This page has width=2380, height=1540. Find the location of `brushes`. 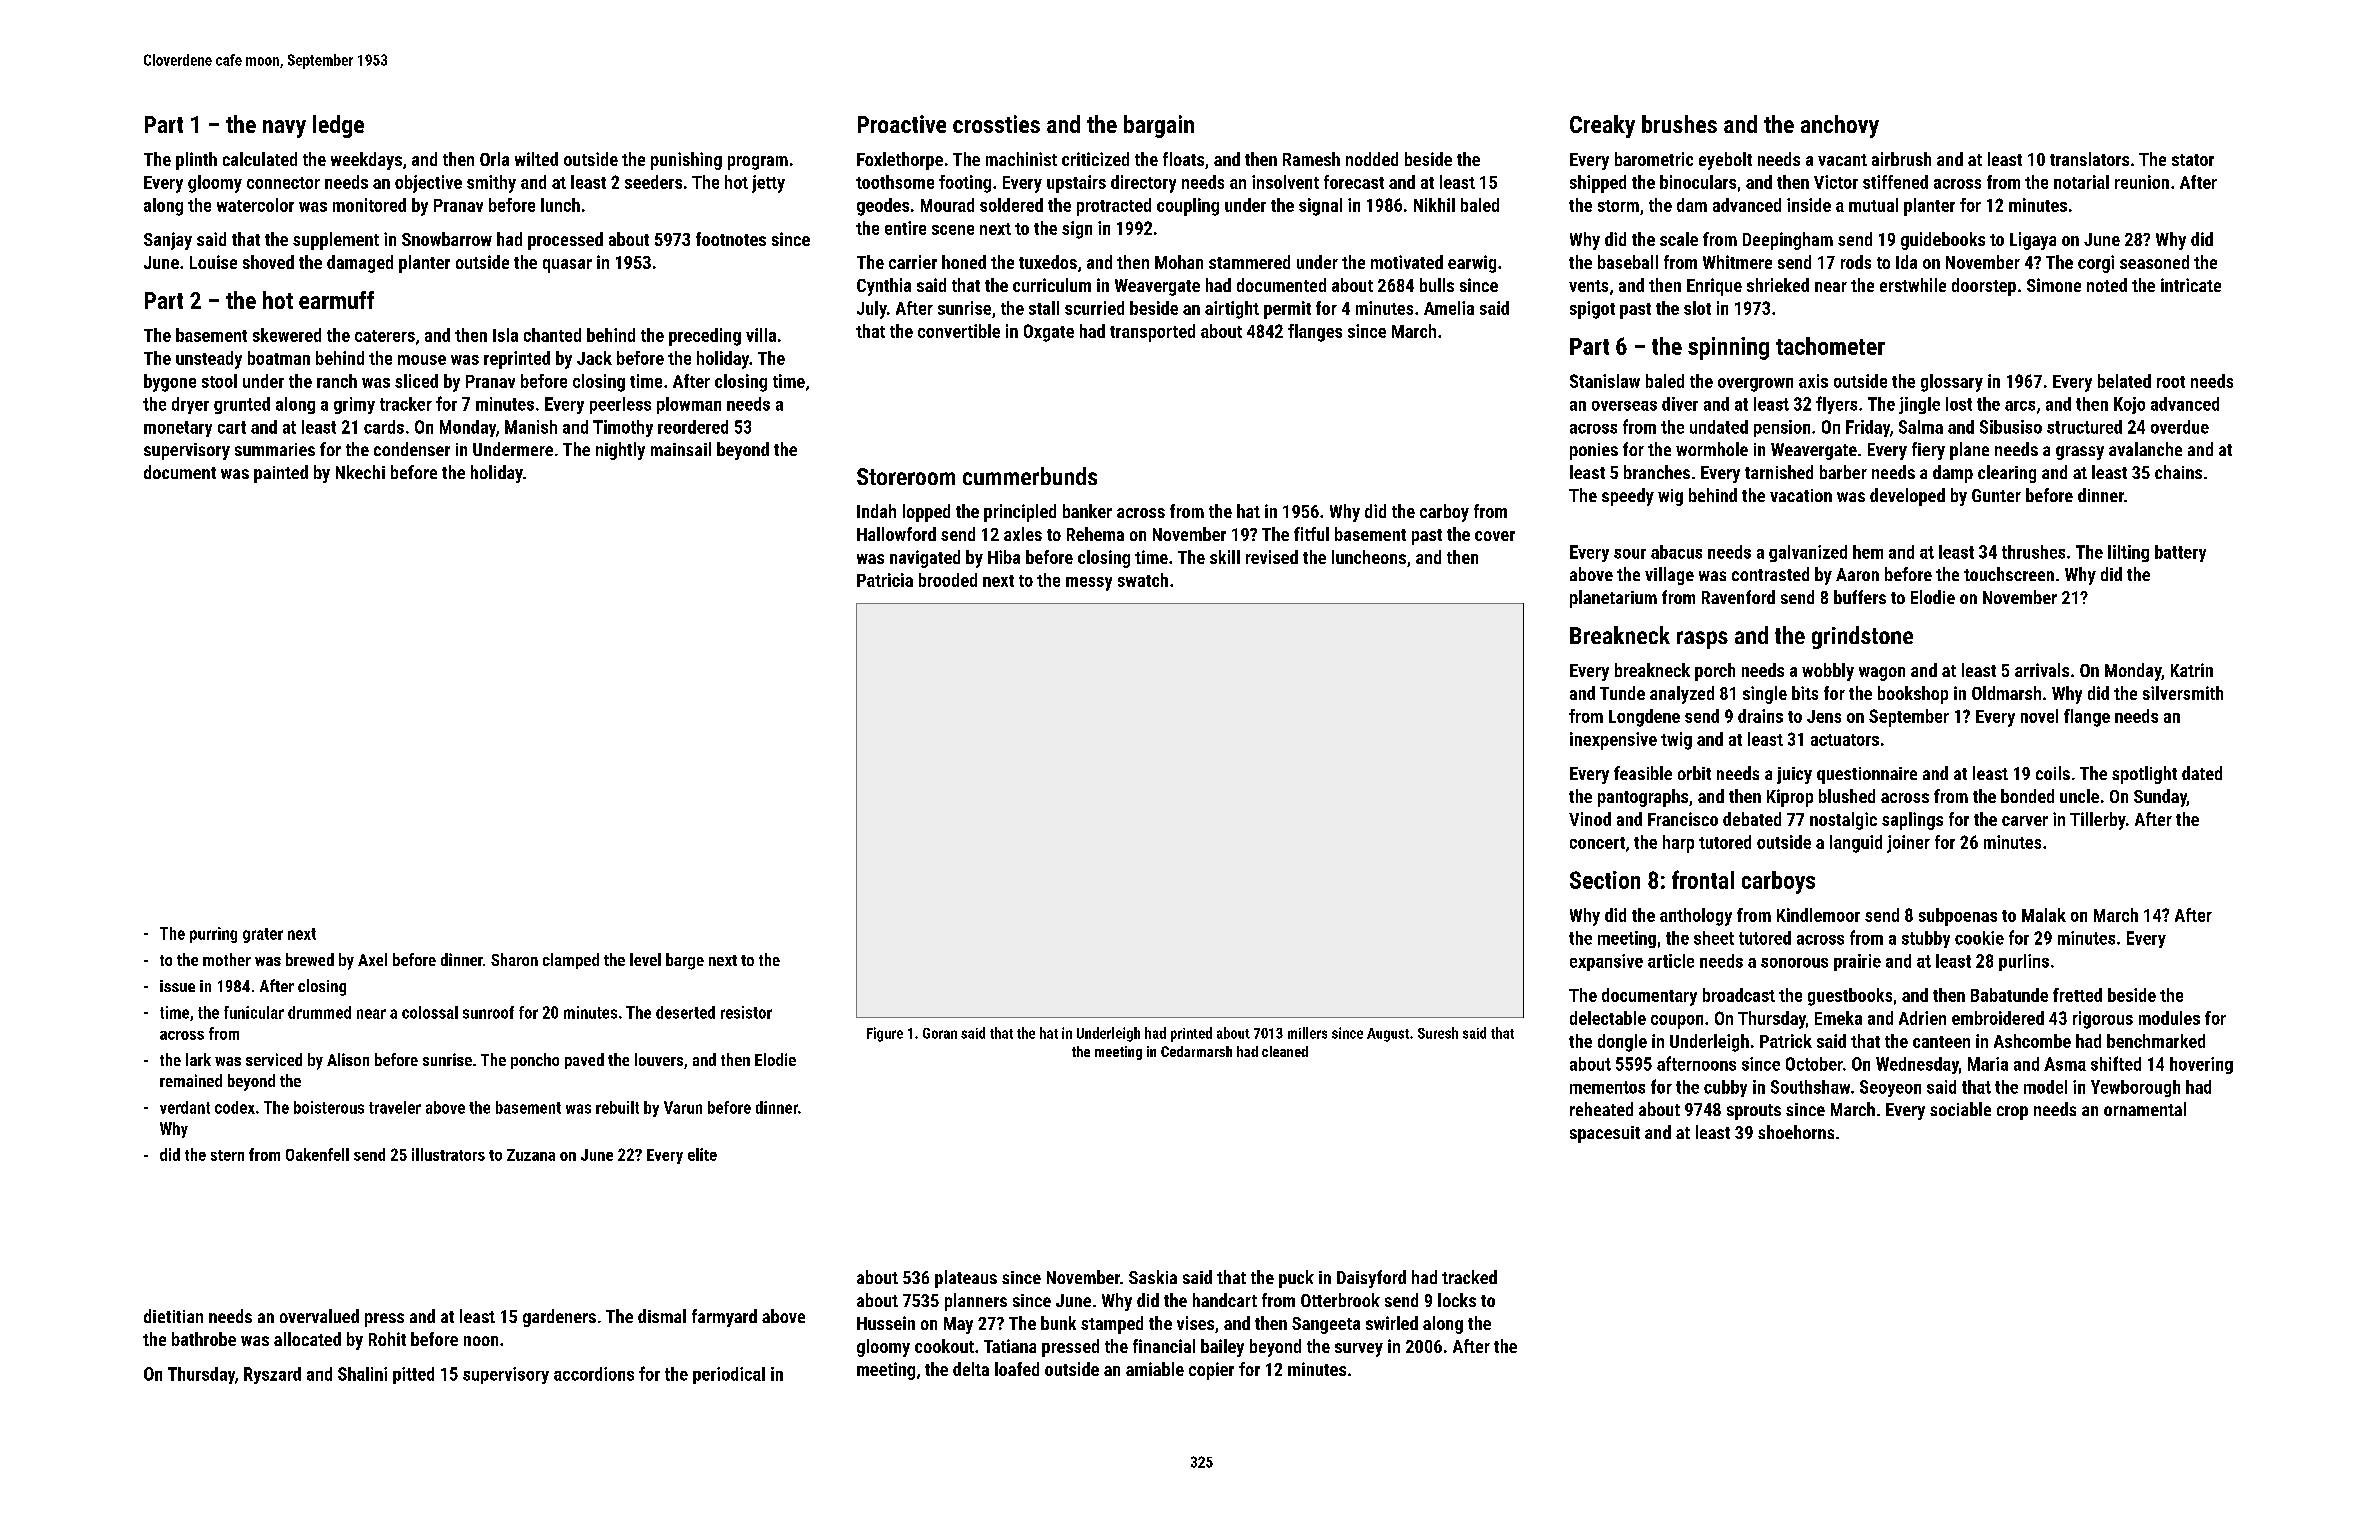

brushes is located at coordinates (1679, 124).
